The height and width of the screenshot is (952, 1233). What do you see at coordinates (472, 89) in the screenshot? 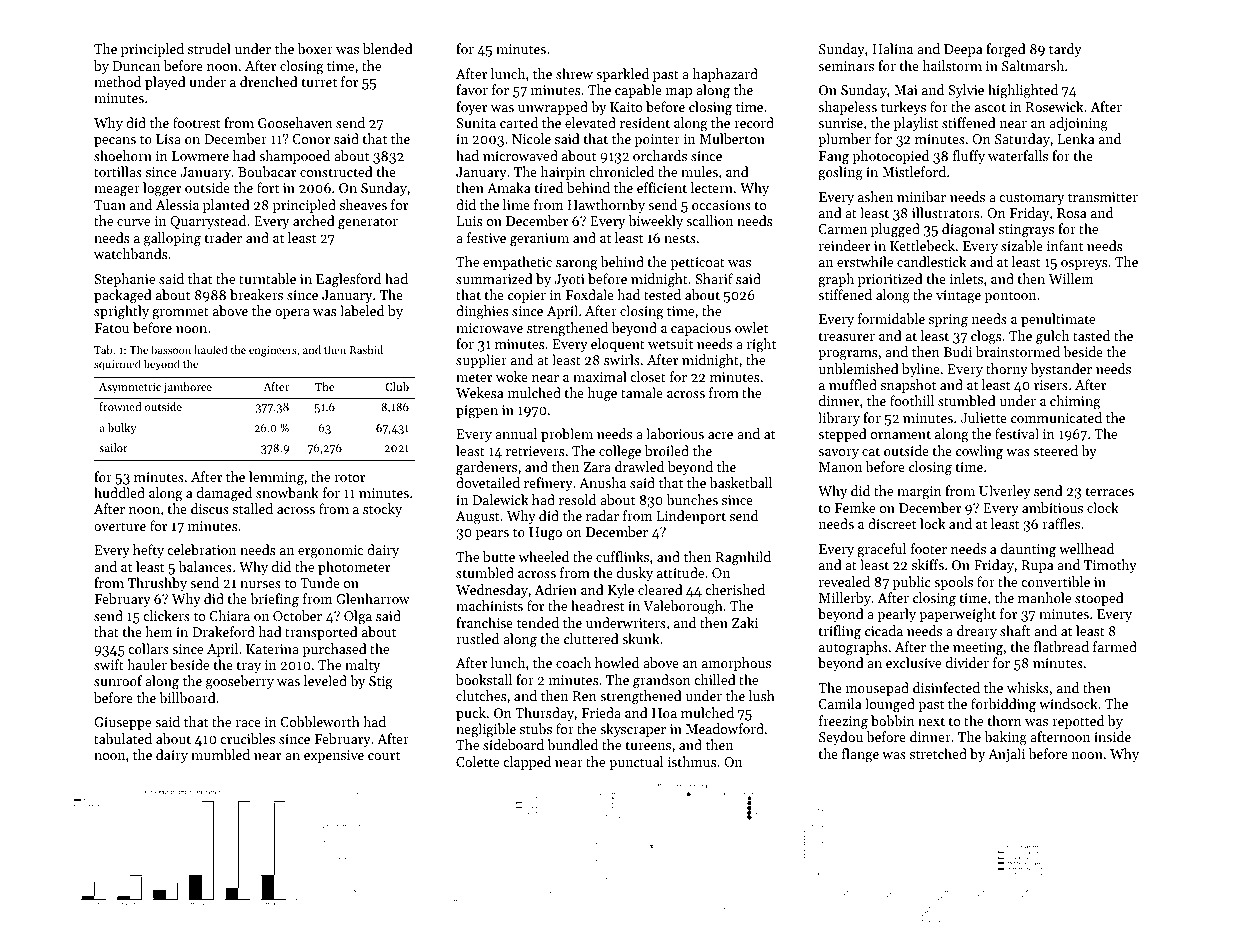
I see `favor` at bounding box center [472, 89].
